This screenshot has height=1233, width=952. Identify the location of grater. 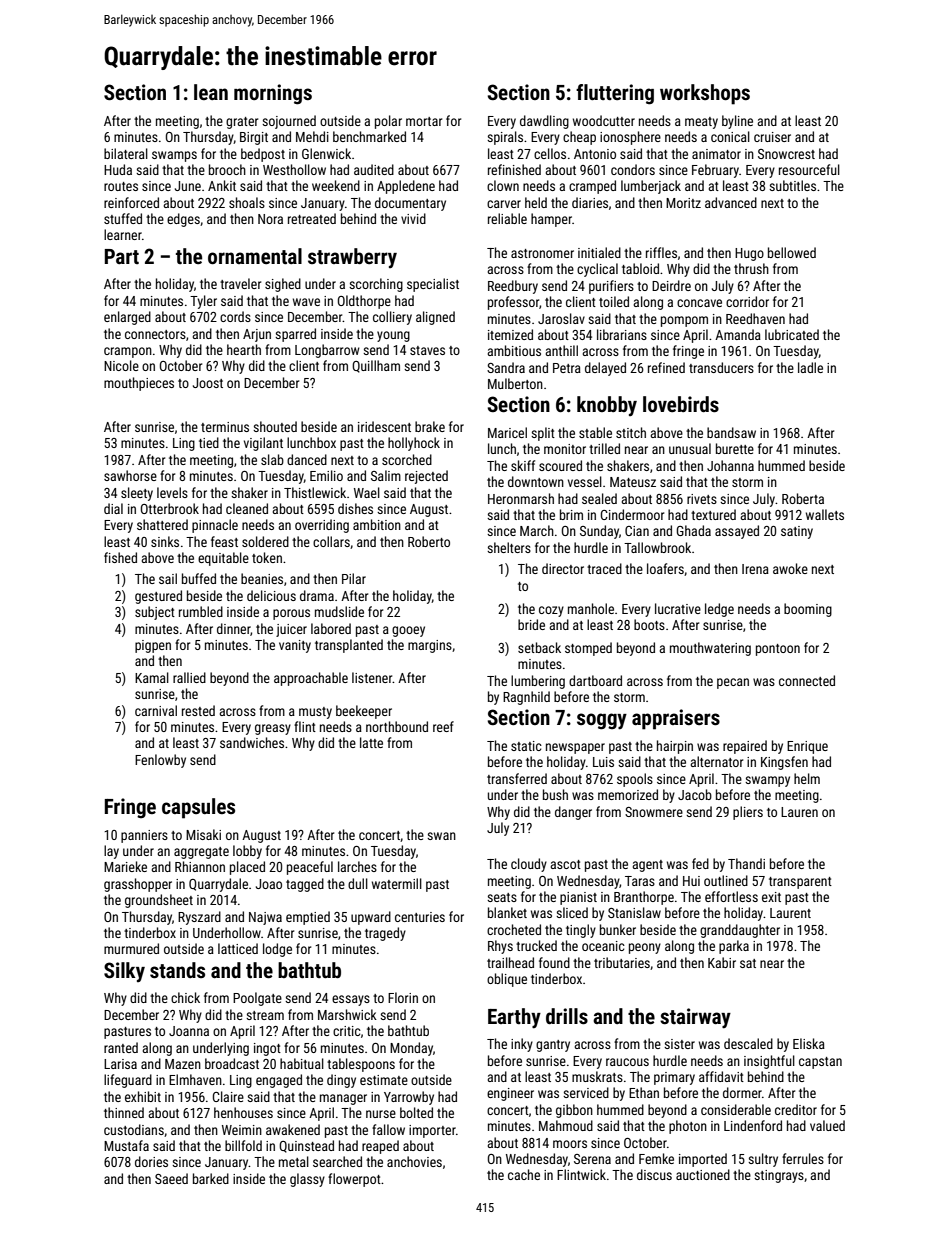
(242, 123).
